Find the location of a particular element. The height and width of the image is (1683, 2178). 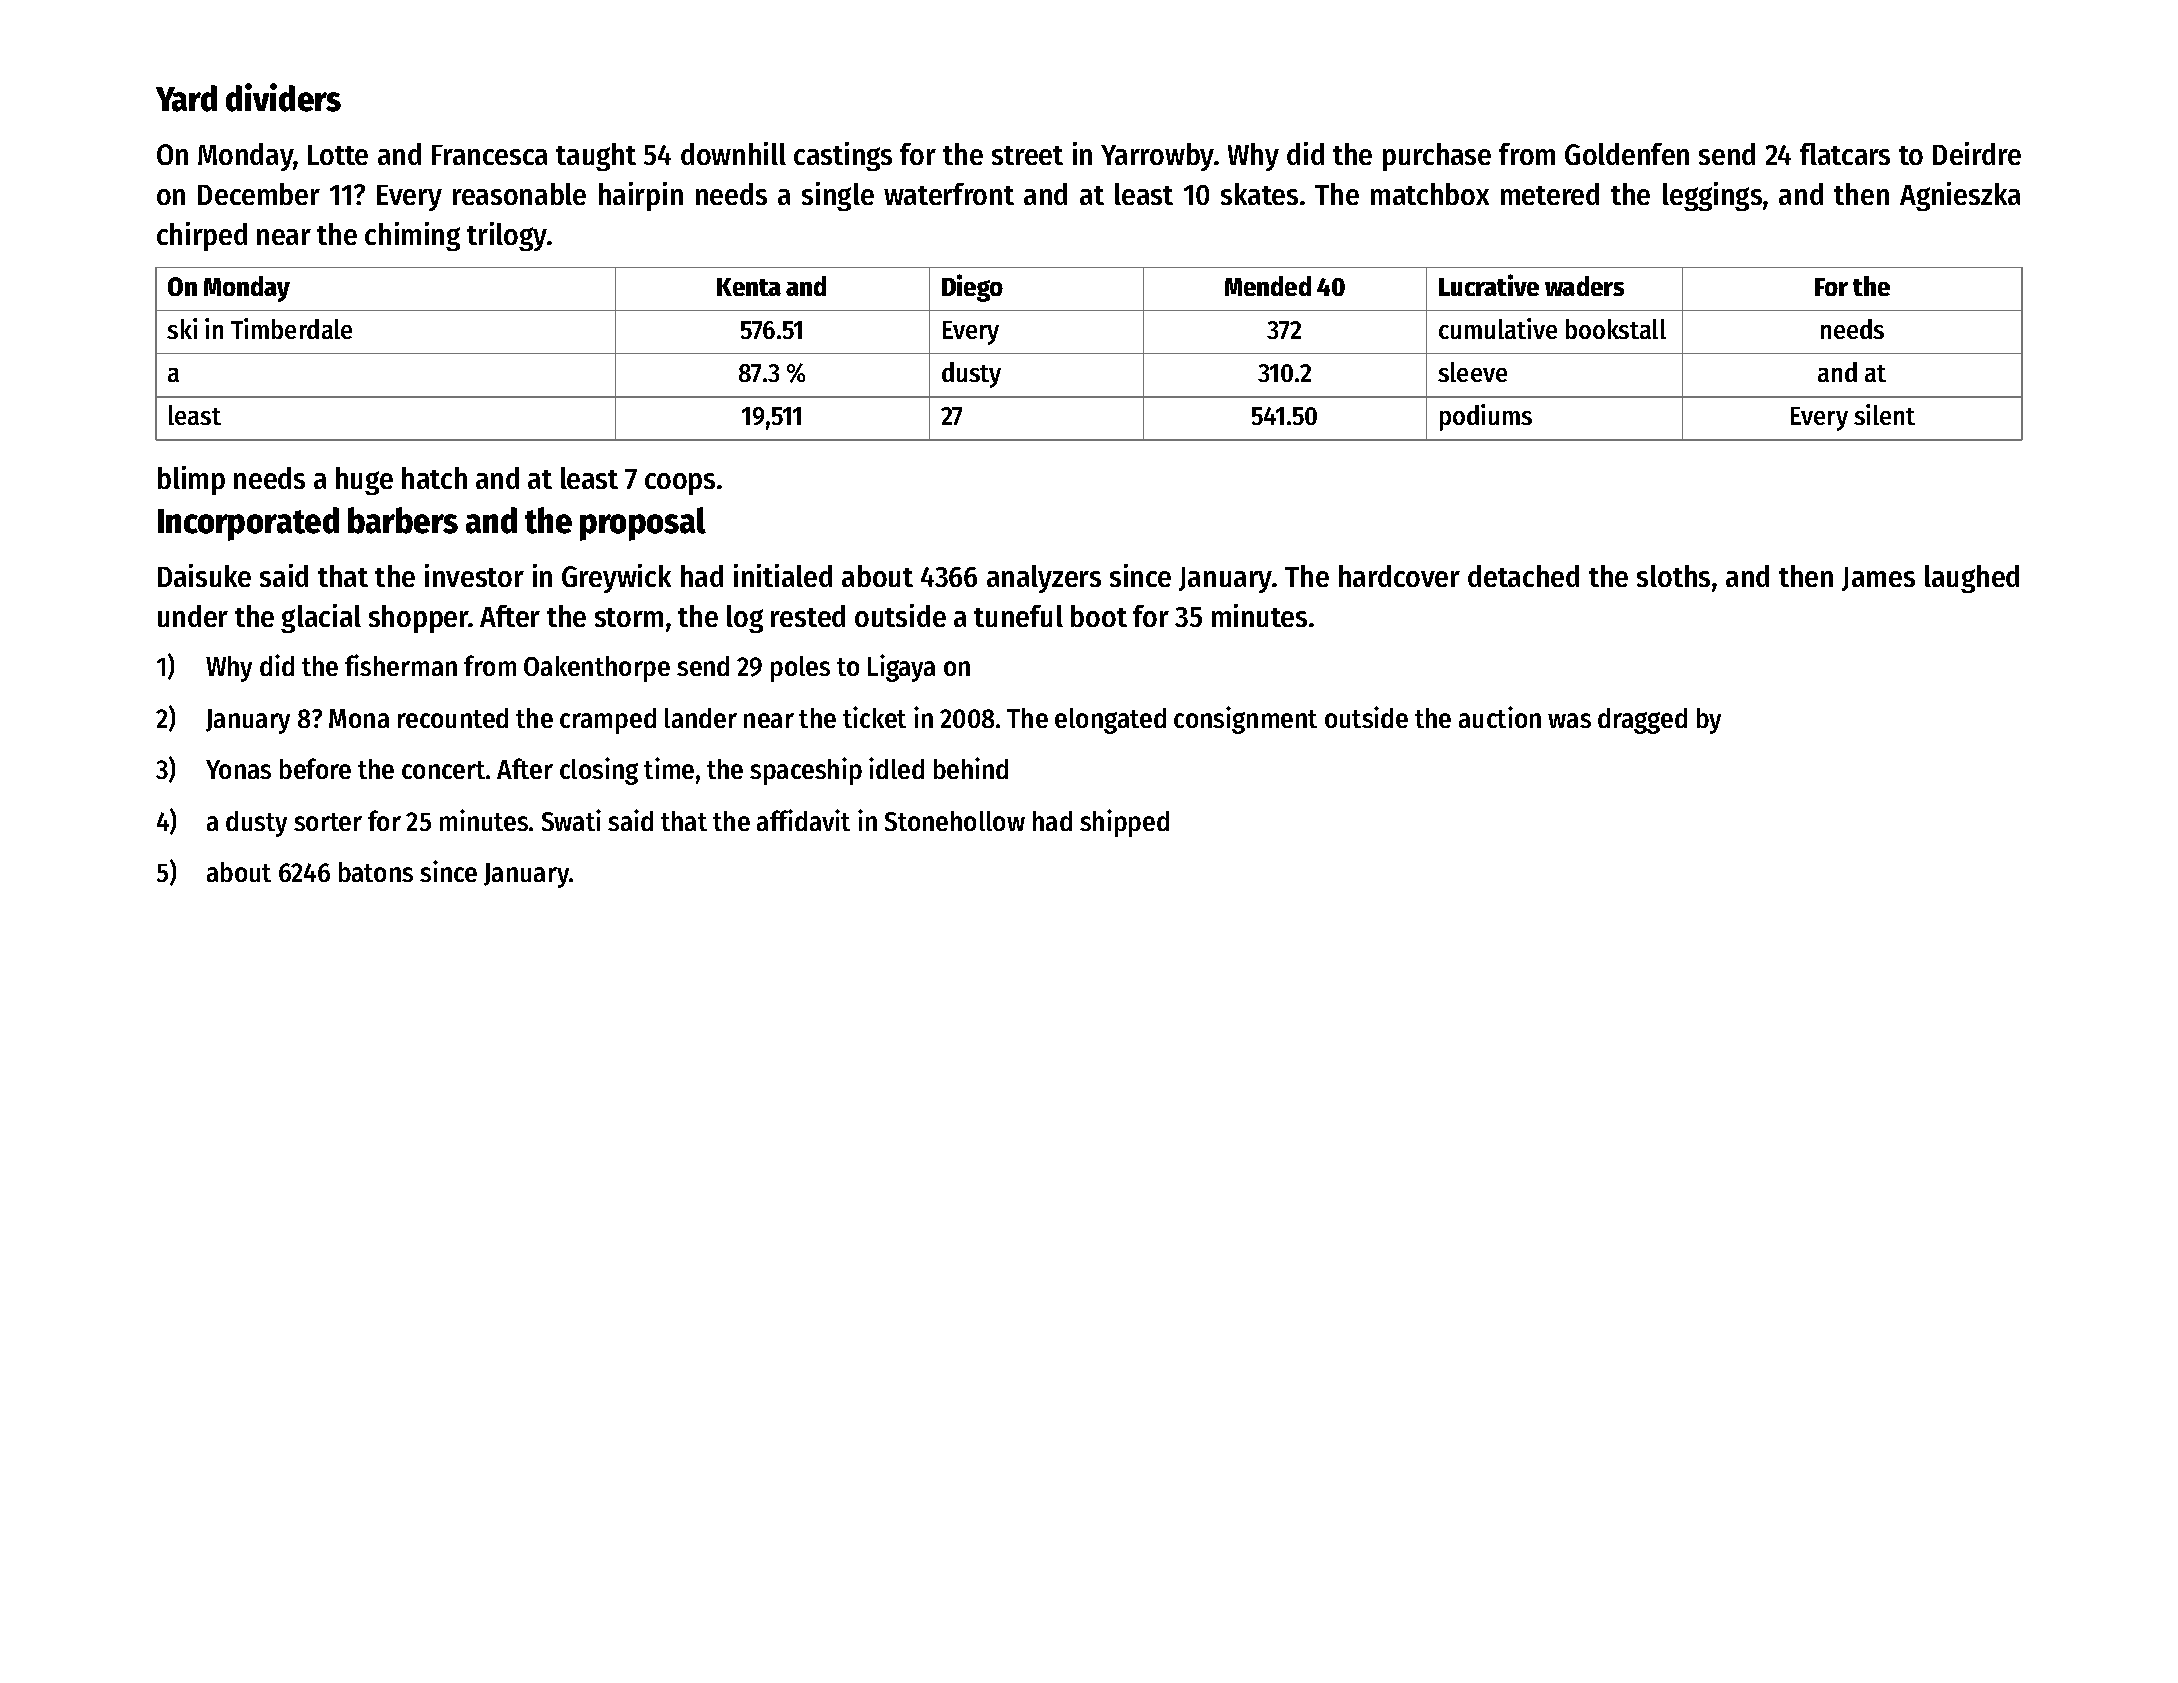

fisherman is located at coordinates (401, 665).
